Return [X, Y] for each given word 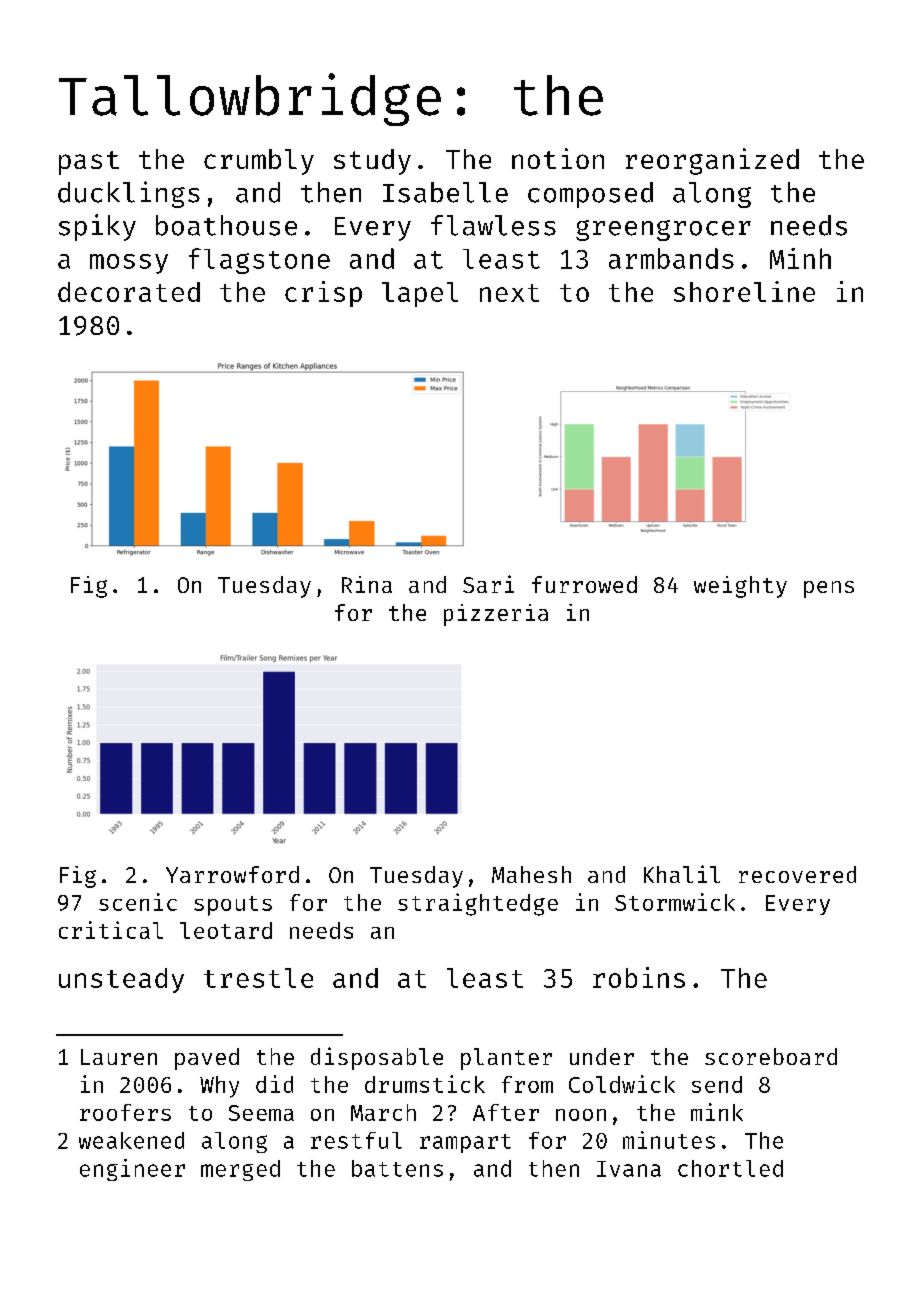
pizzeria [496, 615]
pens [829, 589]
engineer [132, 1170]
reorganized [712, 161]
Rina [367, 584]
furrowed [584, 584]
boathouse [226, 225]
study [372, 162]
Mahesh [531, 874]
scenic [138, 902]
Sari [488, 584]
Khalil [682, 874]
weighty [740, 587]
